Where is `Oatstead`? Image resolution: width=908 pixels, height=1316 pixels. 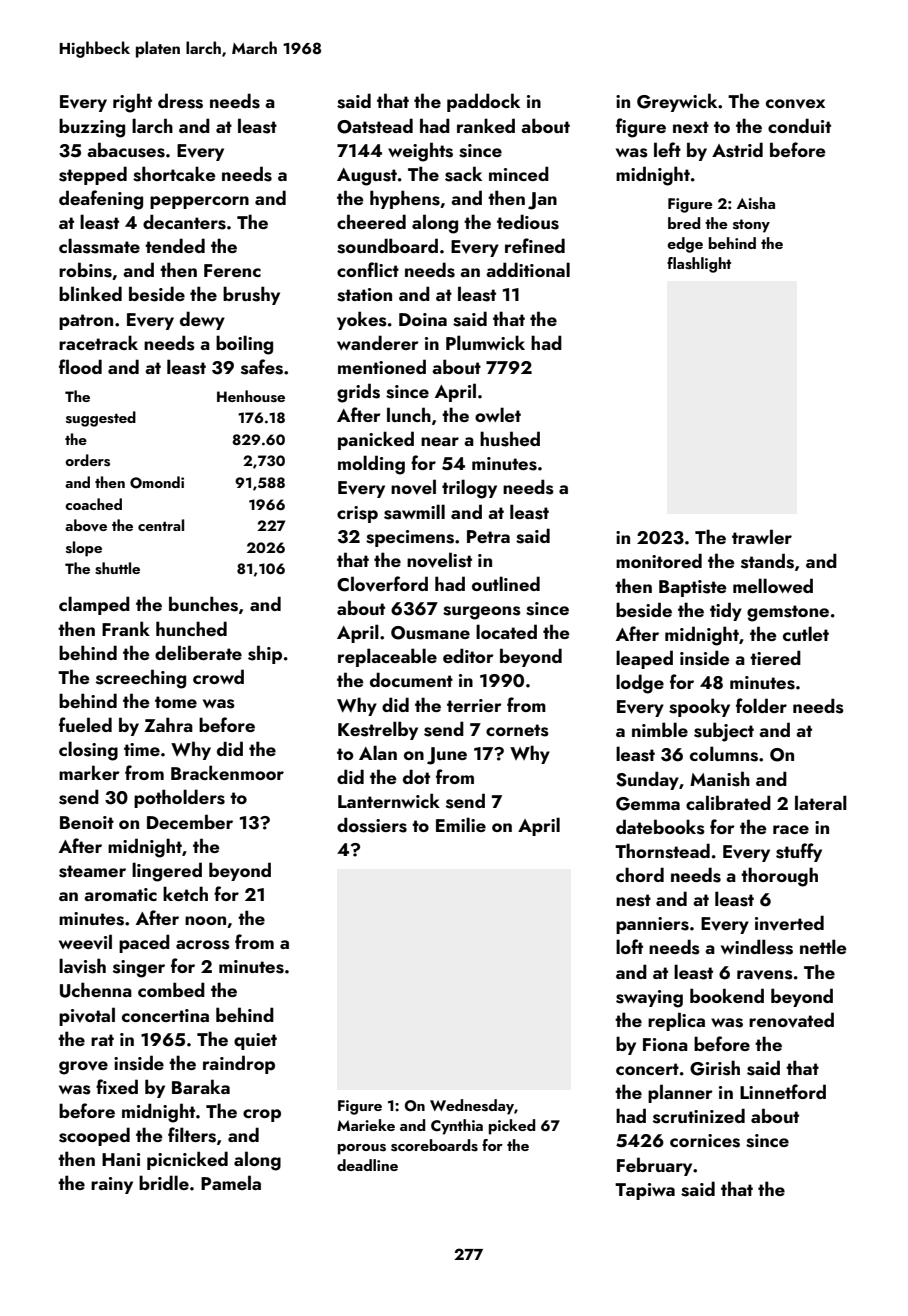
Oatstead is located at coordinates (375, 126).
